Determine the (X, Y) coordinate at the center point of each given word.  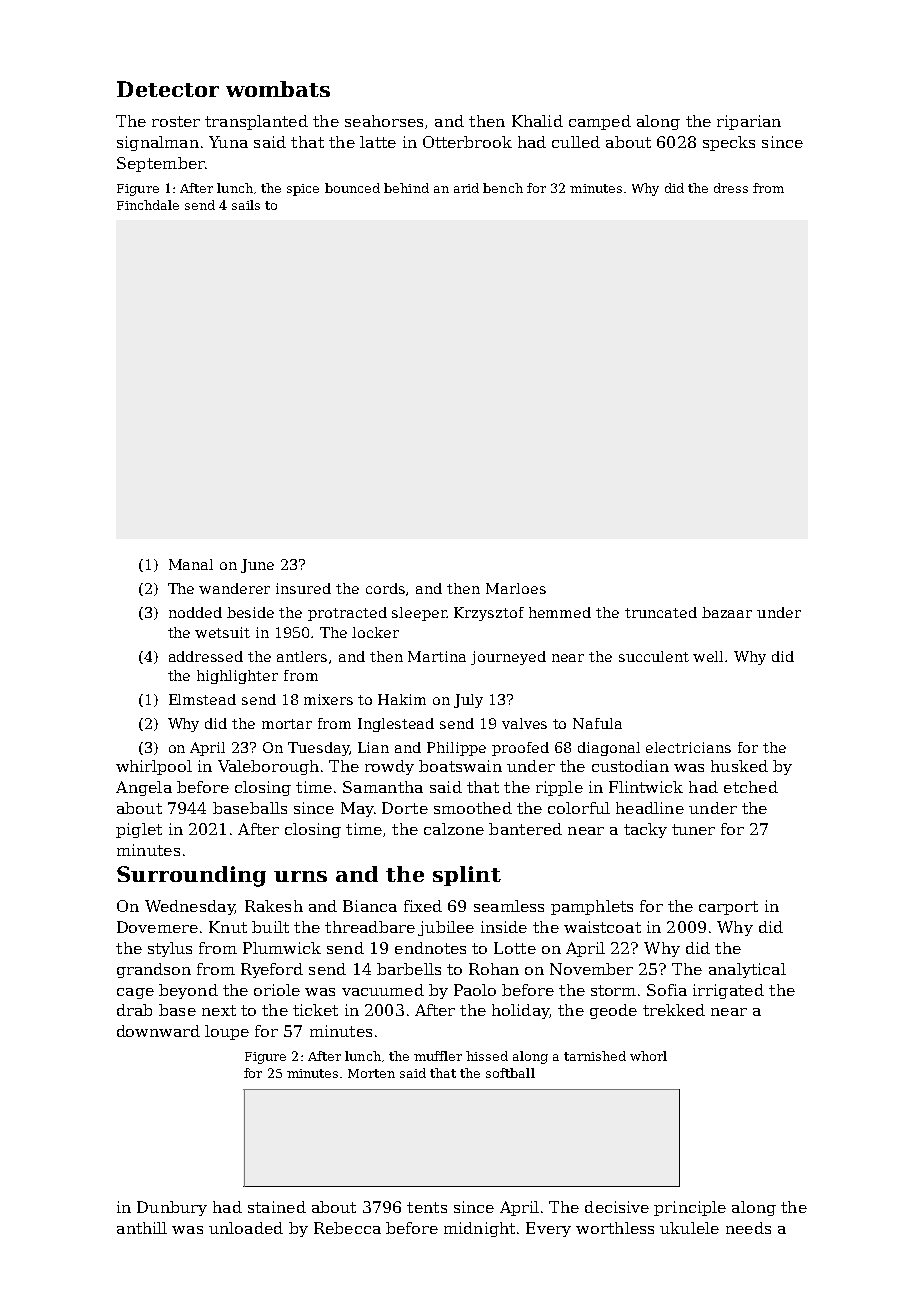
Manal (191, 564)
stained (277, 1207)
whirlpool (154, 767)
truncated (661, 612)
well (708, 656)
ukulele (689, 1228)
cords (385, 588)
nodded (195, 612)
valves (524, 723)
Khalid (537, 121)
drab (134, 1010)
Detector (168, 89)
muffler (438, 1056)
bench (503, 188)
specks (729, 143)
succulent (654, 656)
